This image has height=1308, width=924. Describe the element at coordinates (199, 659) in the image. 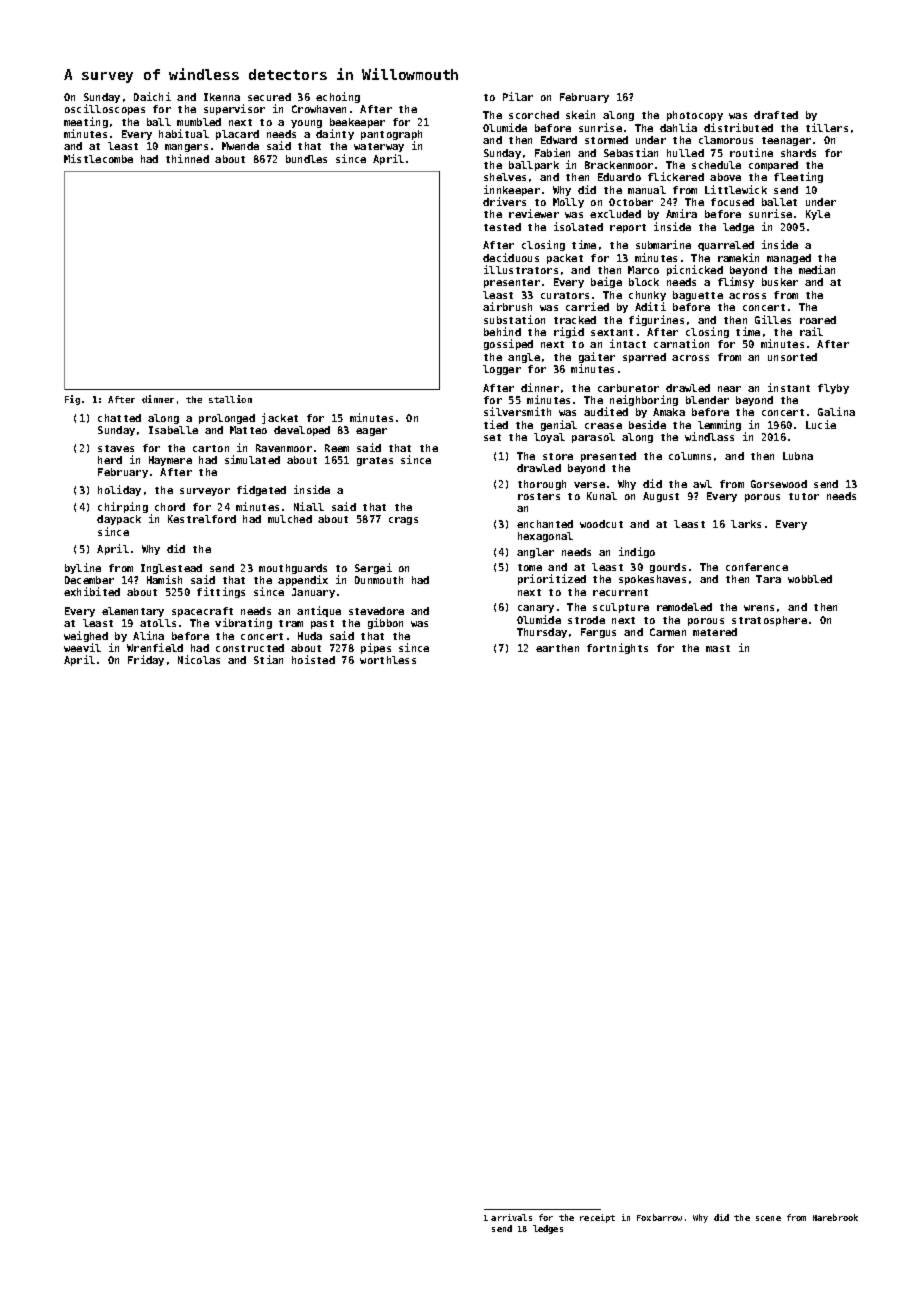

I see `Nicolas` at that location.
